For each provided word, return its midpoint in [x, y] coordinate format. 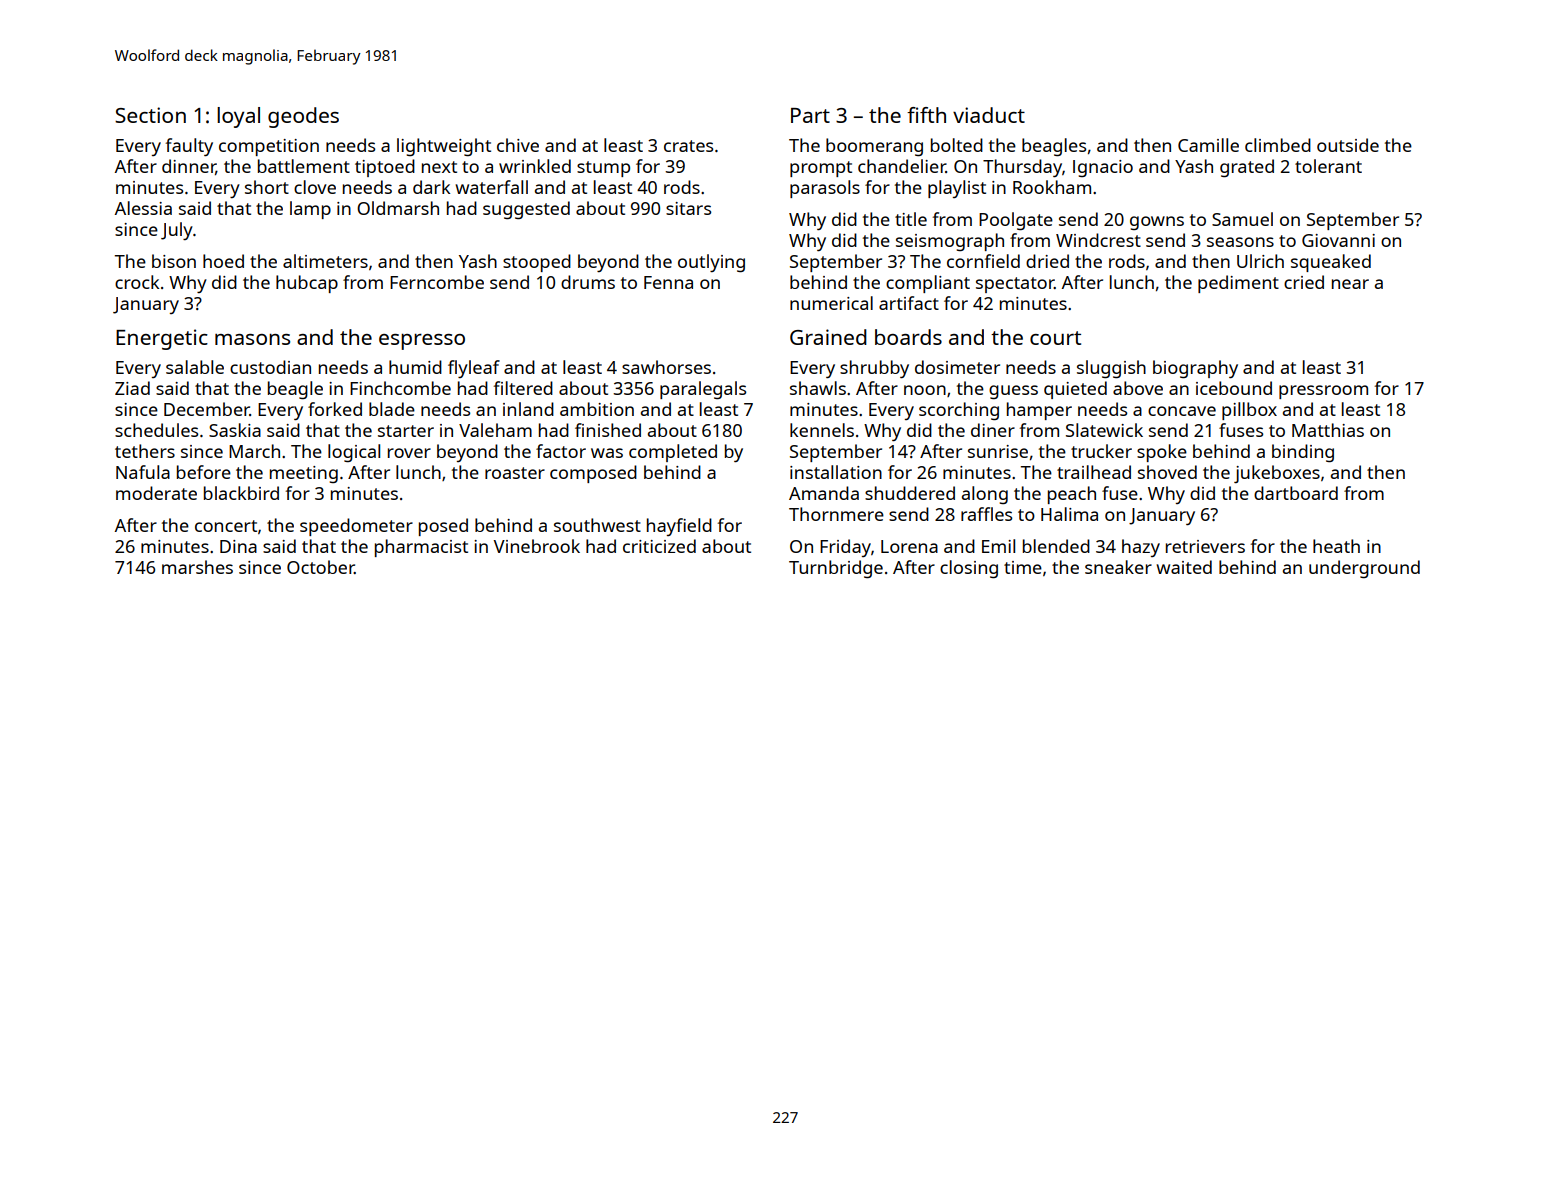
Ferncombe [437, 282]
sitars [688, 208]
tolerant [1328, 166]
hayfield [679, 527]
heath [1336, 546]
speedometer [356, 527]
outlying [711, 263]
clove [315, 187]
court [1055, 338]
